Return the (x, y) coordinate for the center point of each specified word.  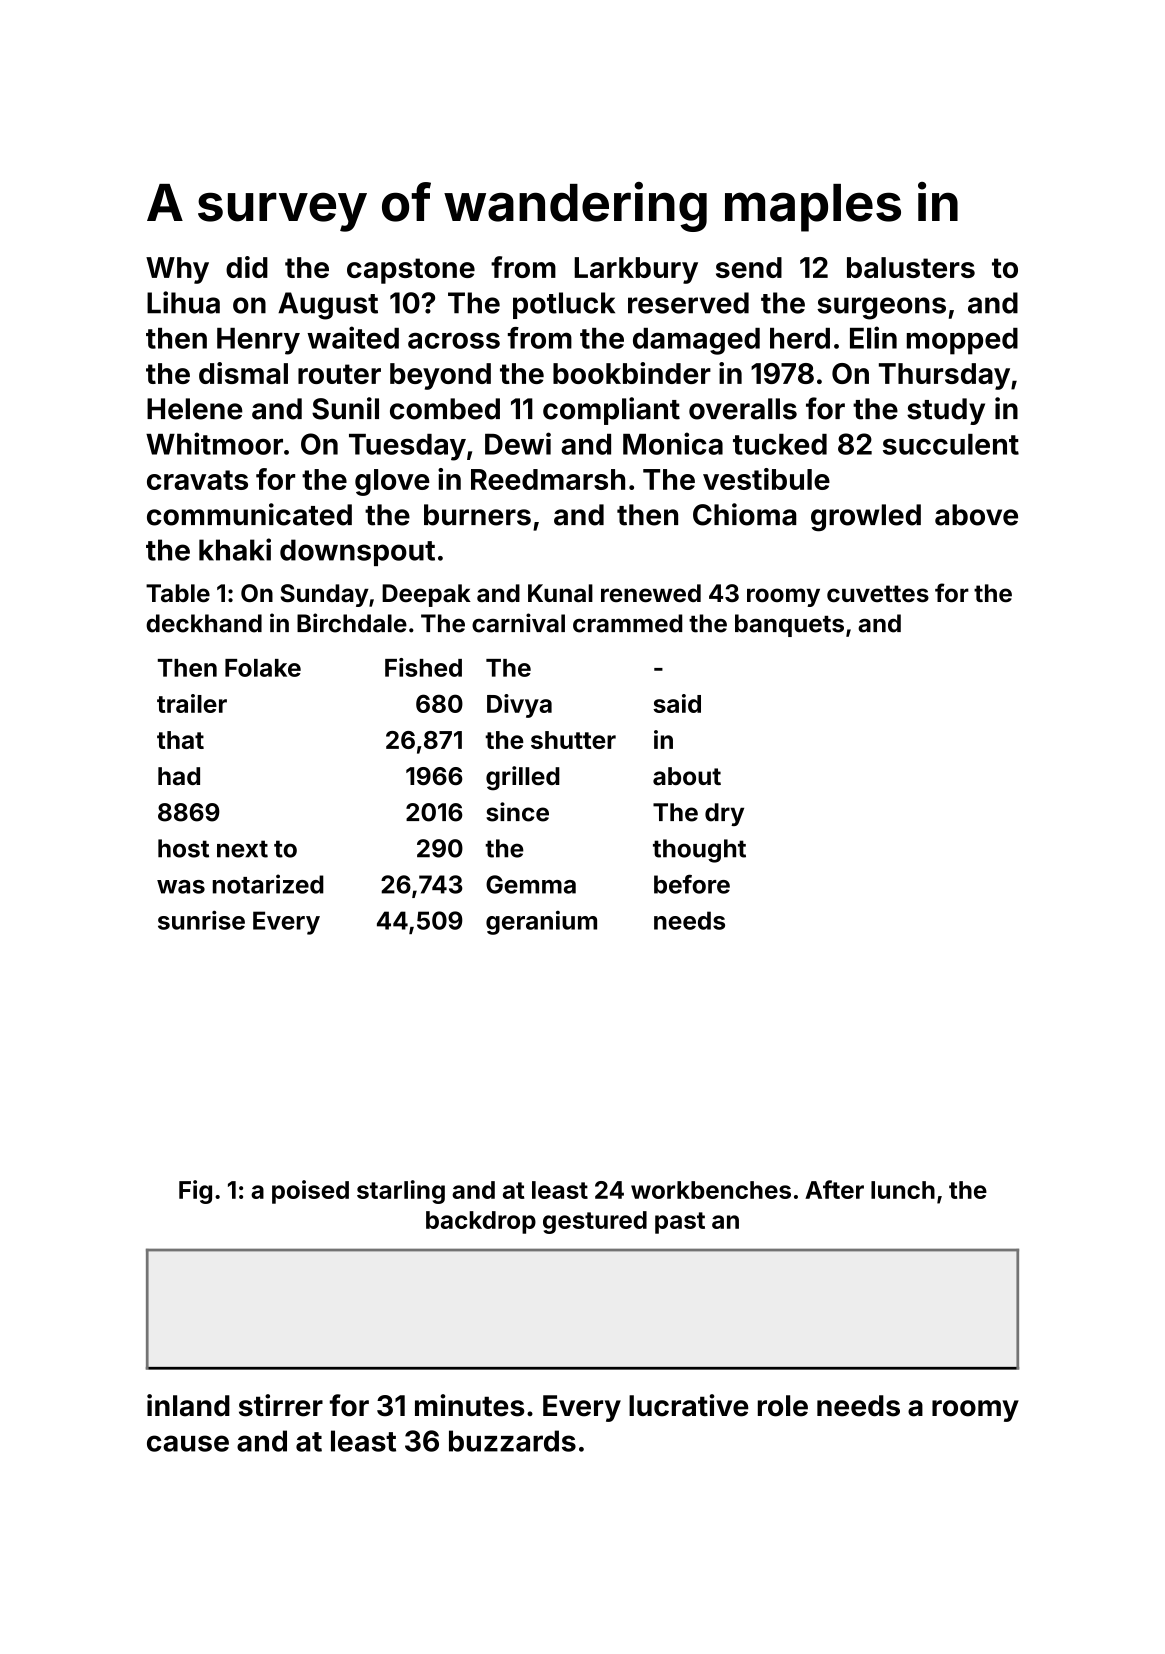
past (680, 1223)
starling (401, 1192)
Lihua (183, 302)
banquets (789, 625)
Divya (519, 706)
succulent (951, 444)
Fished (423, 667)
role (783, 1406)
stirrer (281, 1405)
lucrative (689, 1405)
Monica (673, 443)
